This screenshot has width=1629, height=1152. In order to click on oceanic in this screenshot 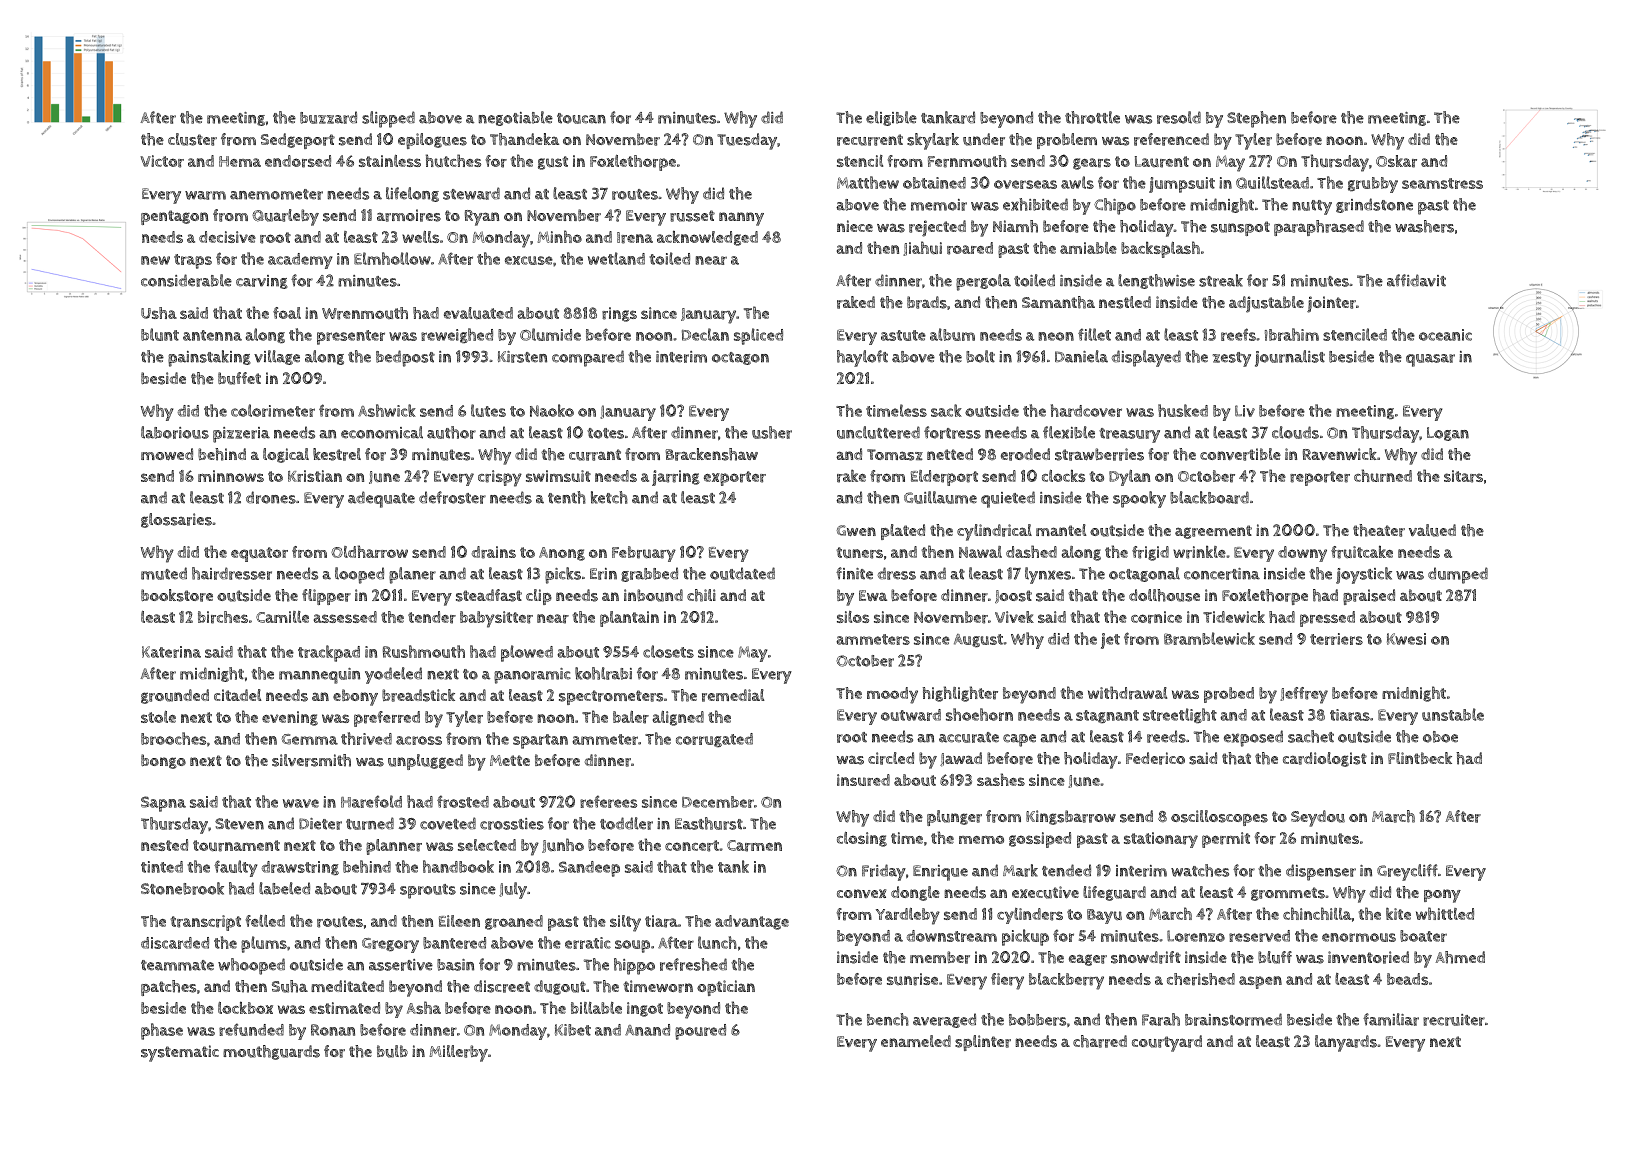, I will do `click(1445, 335)`.
